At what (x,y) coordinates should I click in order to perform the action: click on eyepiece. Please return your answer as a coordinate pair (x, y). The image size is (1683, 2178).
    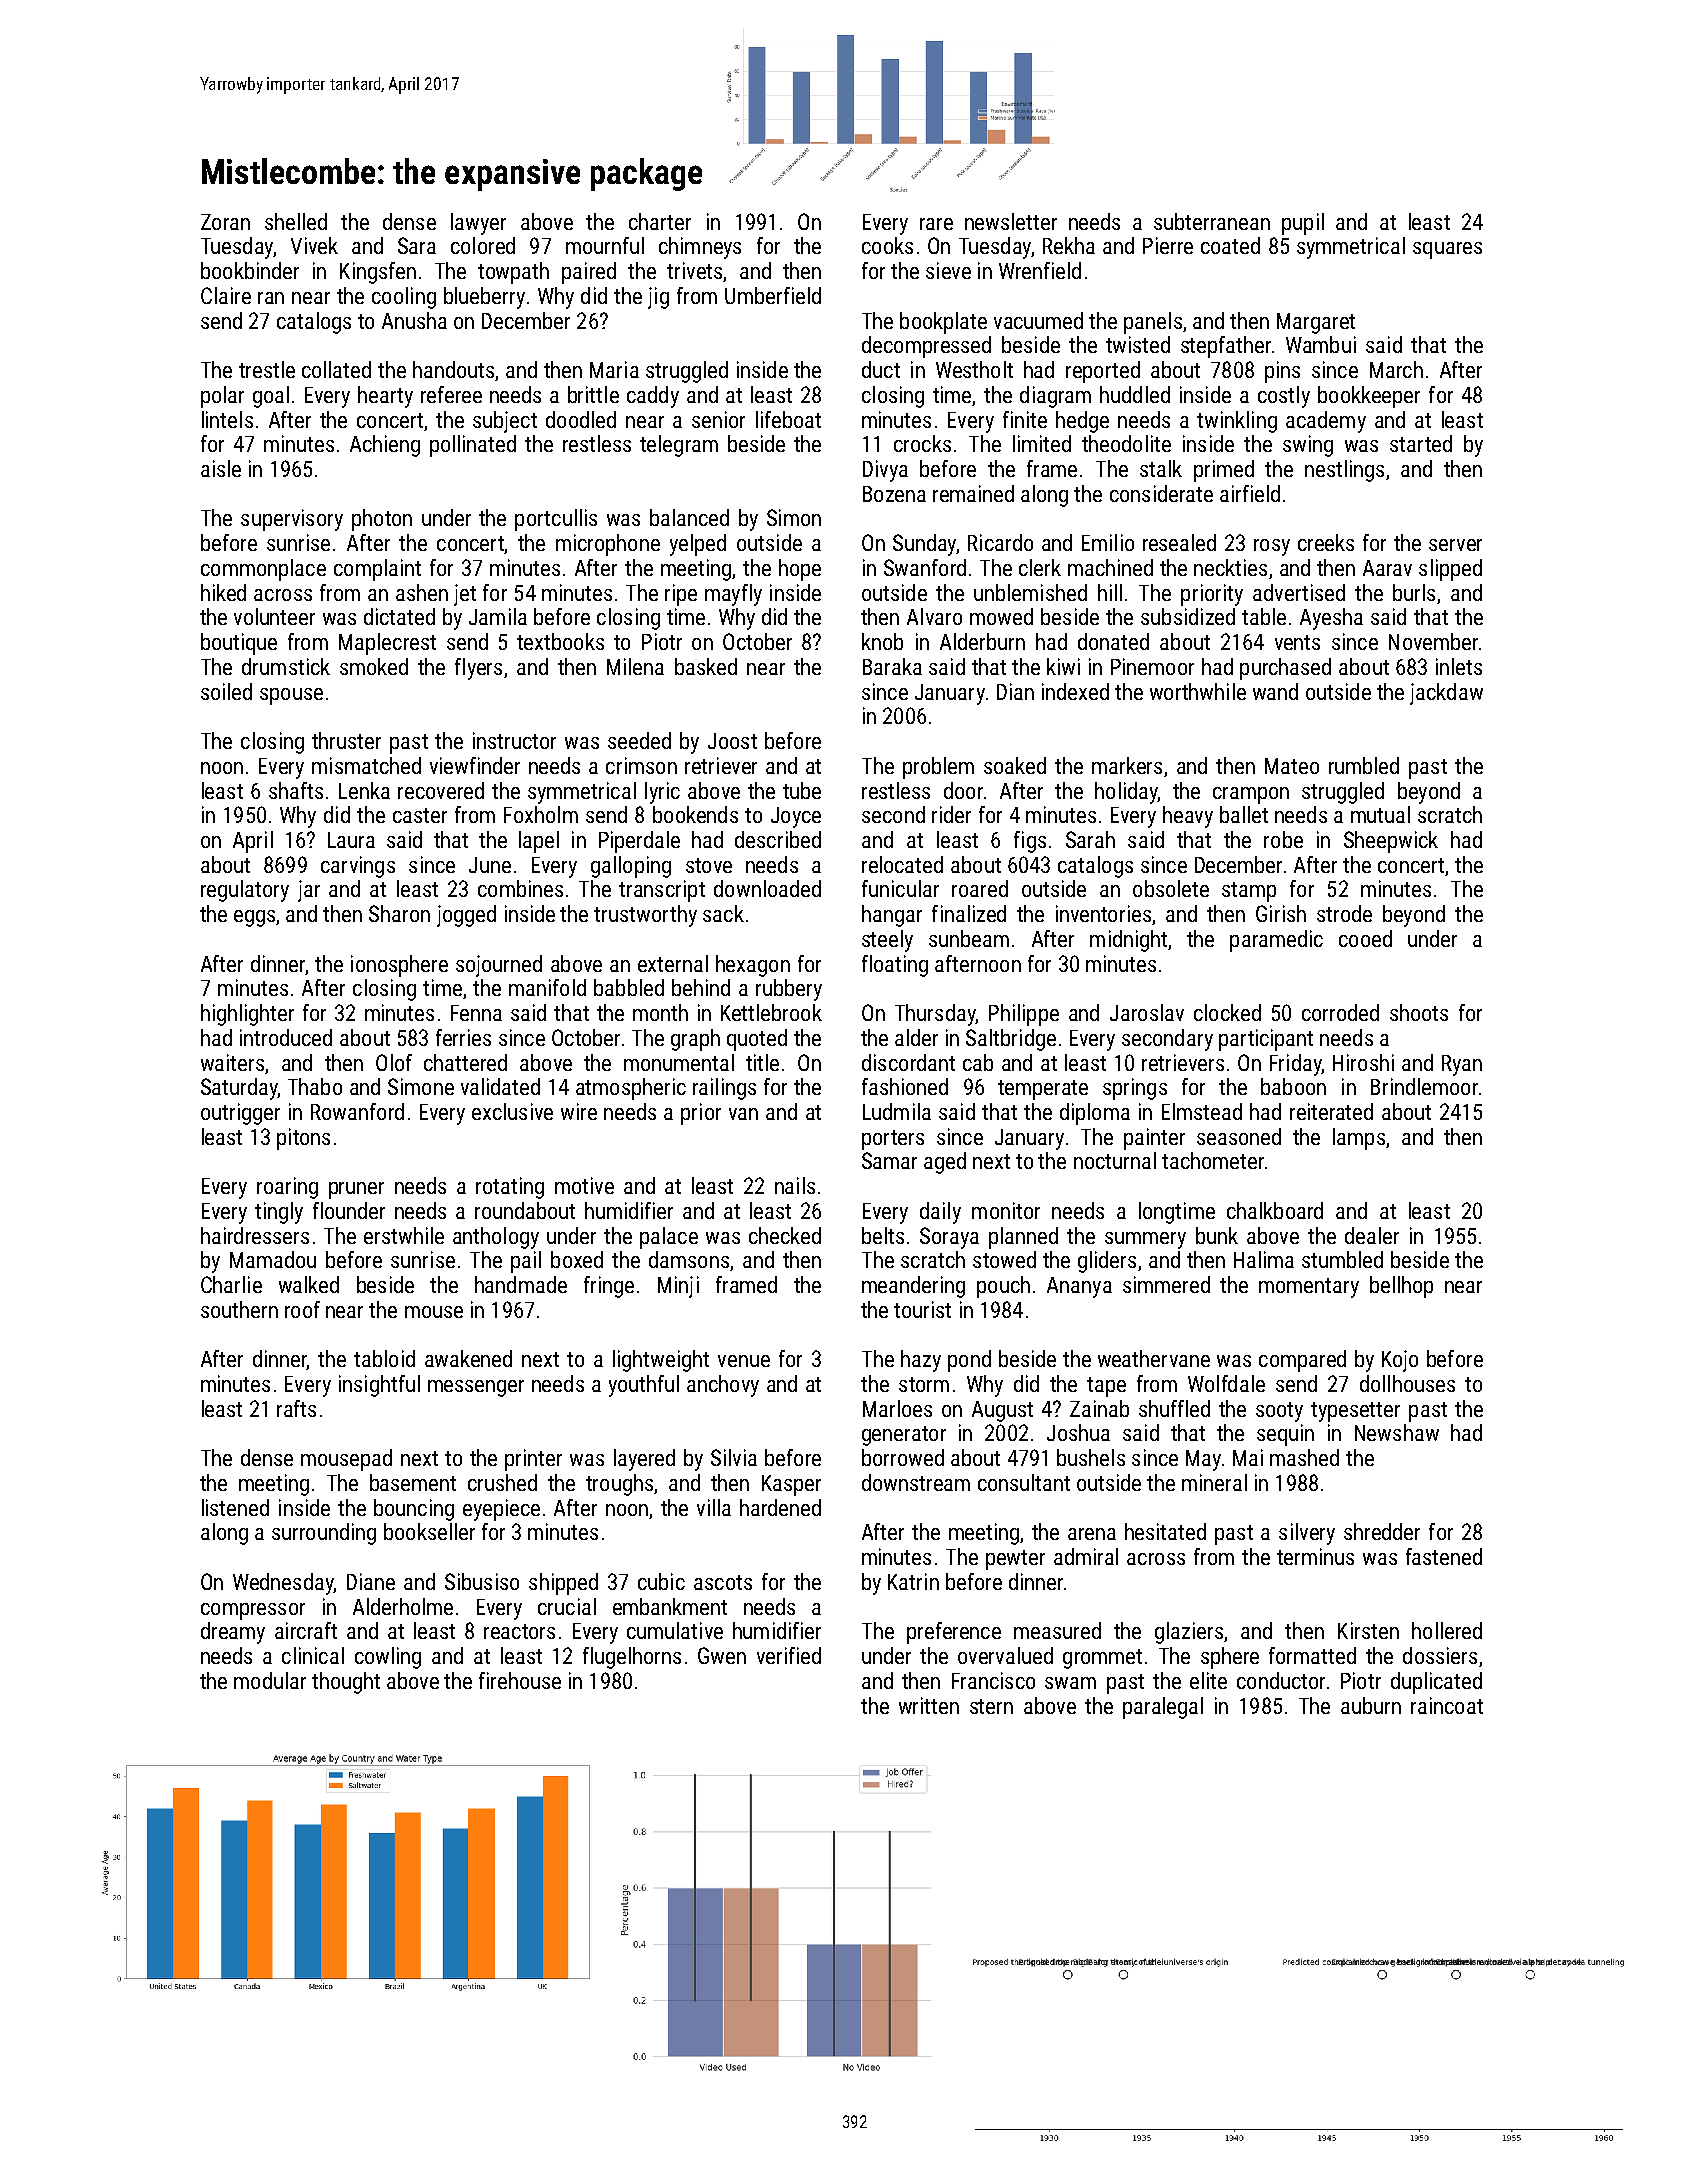
    Looking at the image, I should click on (501, 1510).
